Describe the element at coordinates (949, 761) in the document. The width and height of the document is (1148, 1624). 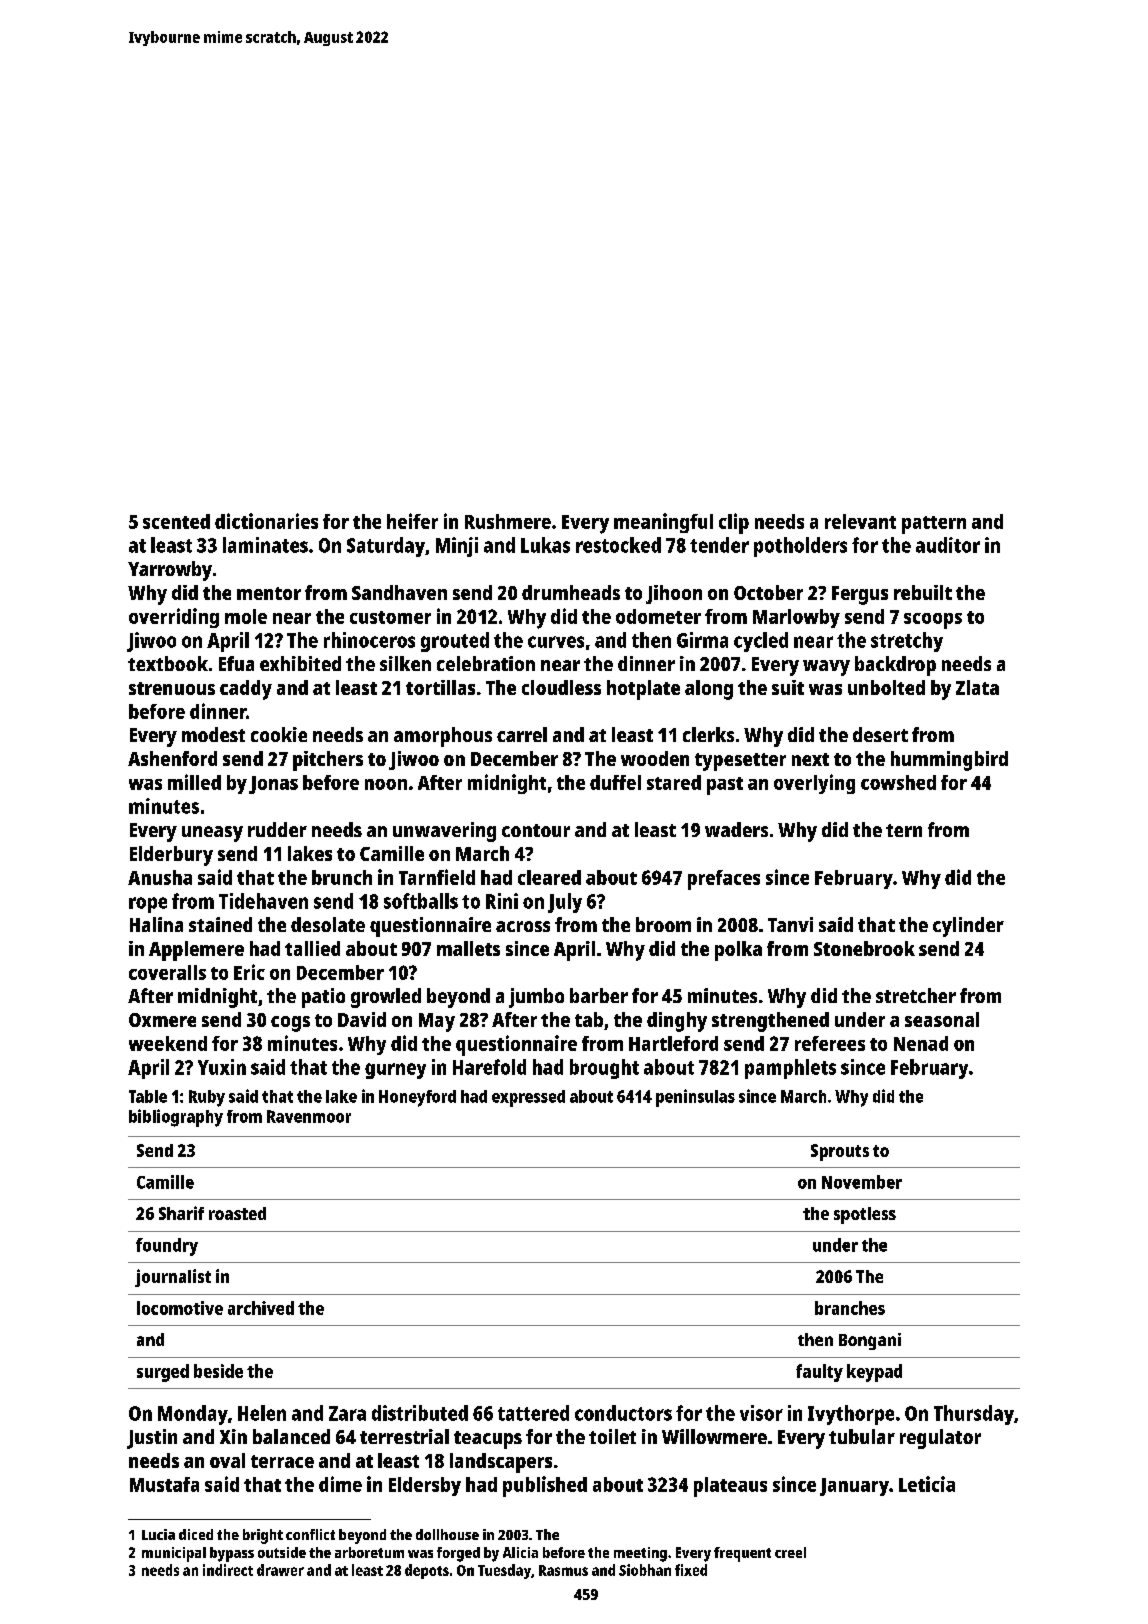
I see `hummingbird` at that location.
